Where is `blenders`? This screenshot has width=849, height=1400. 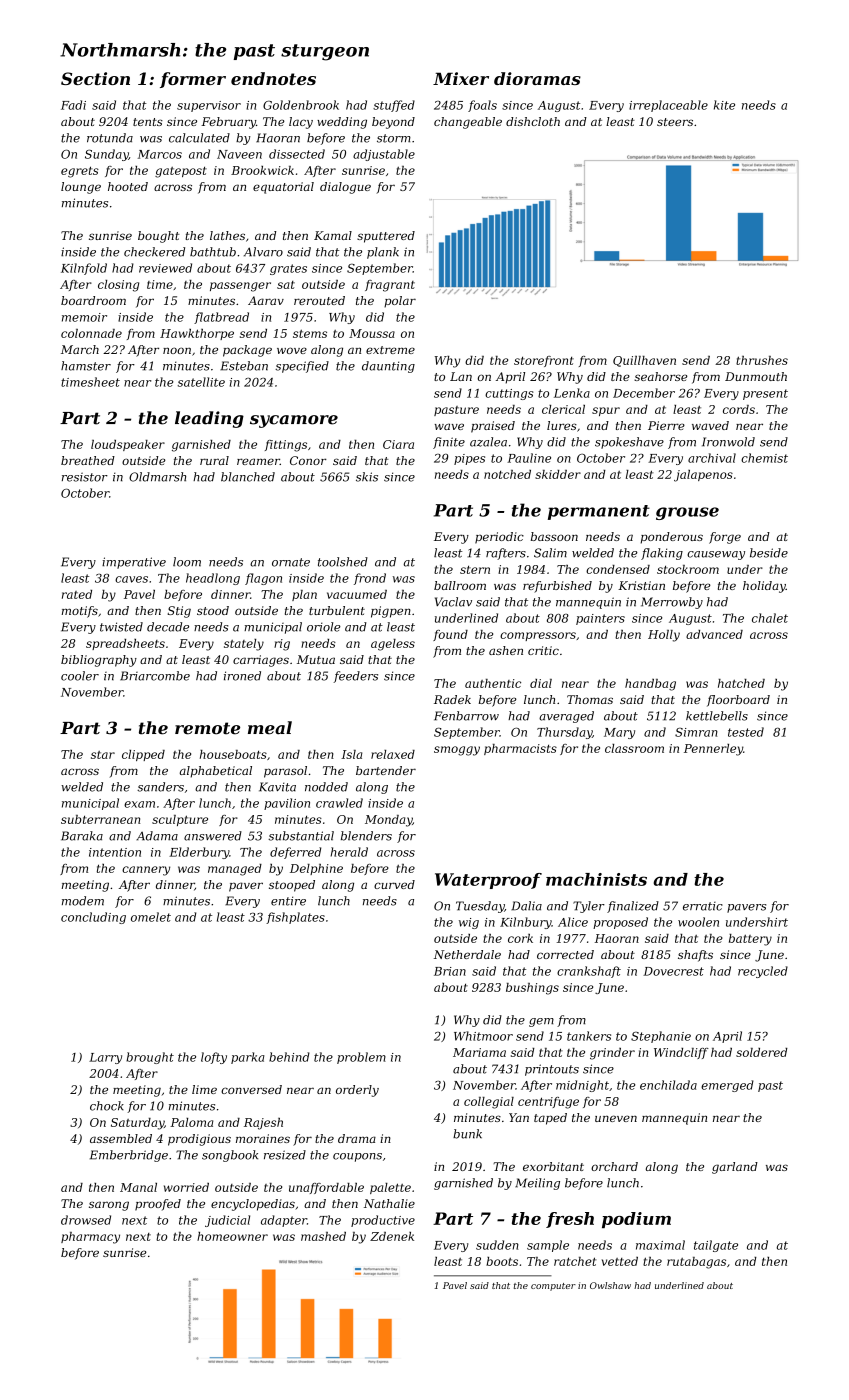
blenders is located at coordinates (366, 836).
